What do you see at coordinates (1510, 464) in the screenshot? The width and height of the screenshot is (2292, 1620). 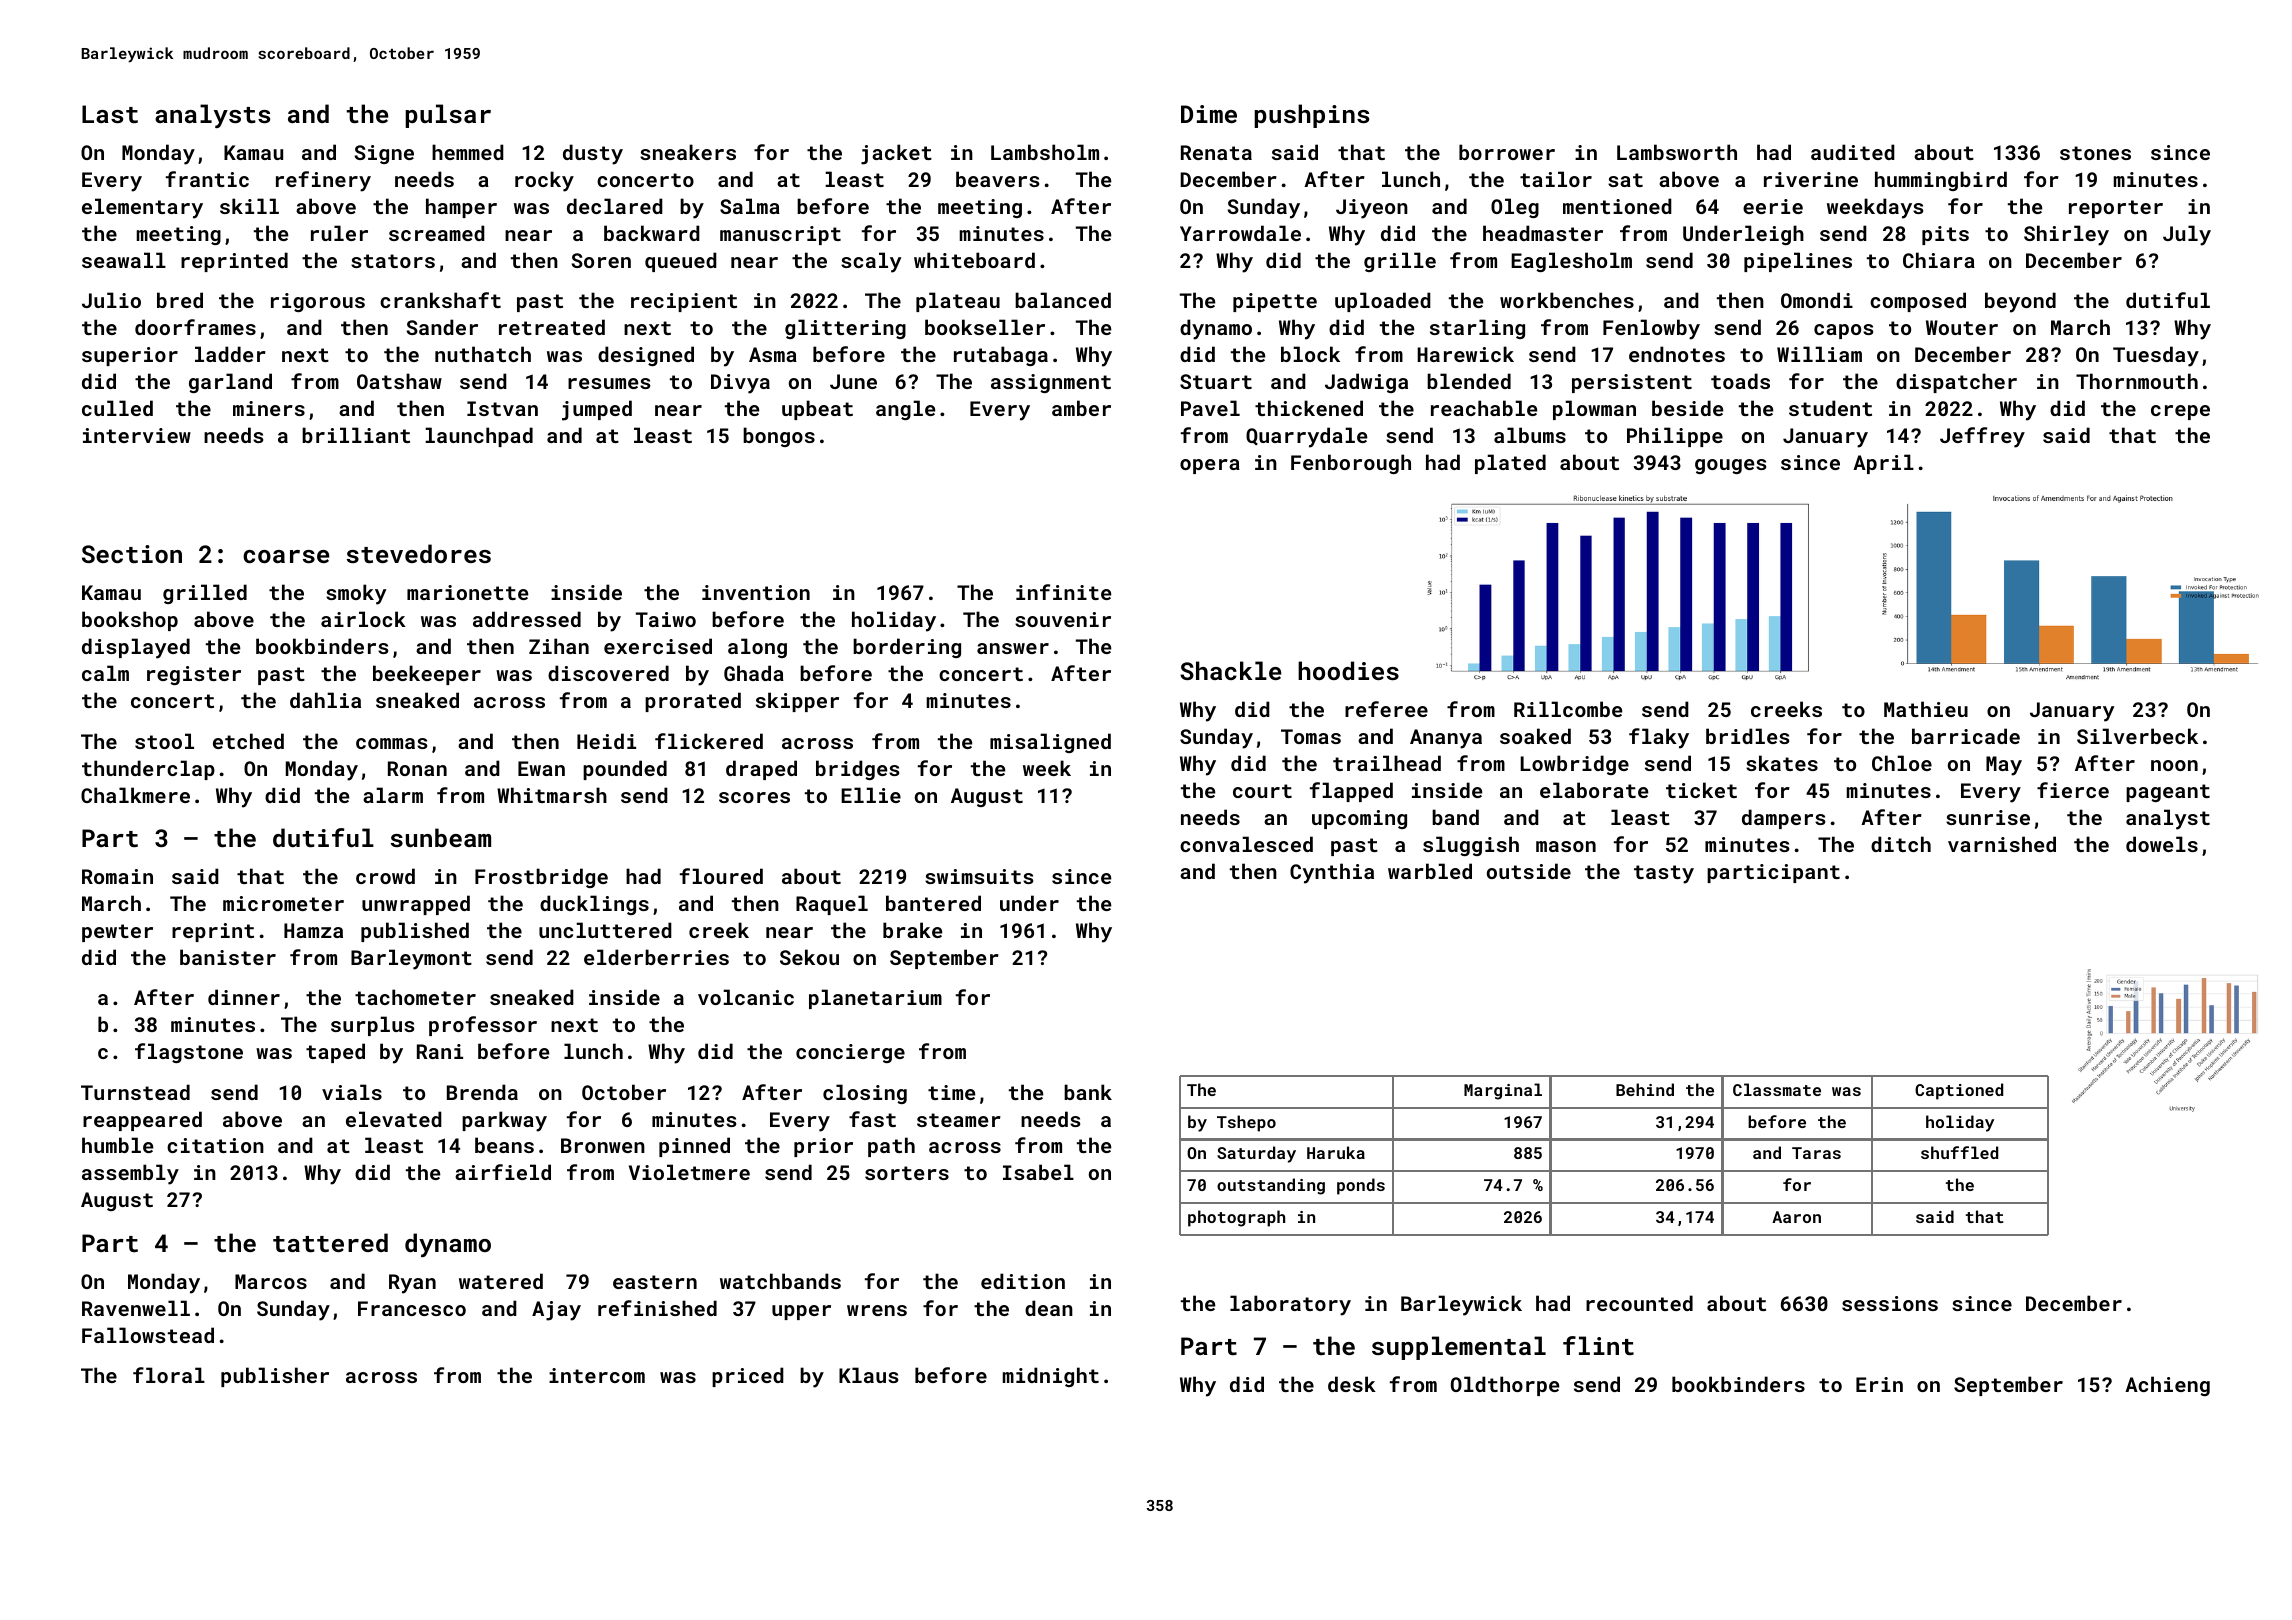 I see `plated` at bounding box center [1510, 464].
